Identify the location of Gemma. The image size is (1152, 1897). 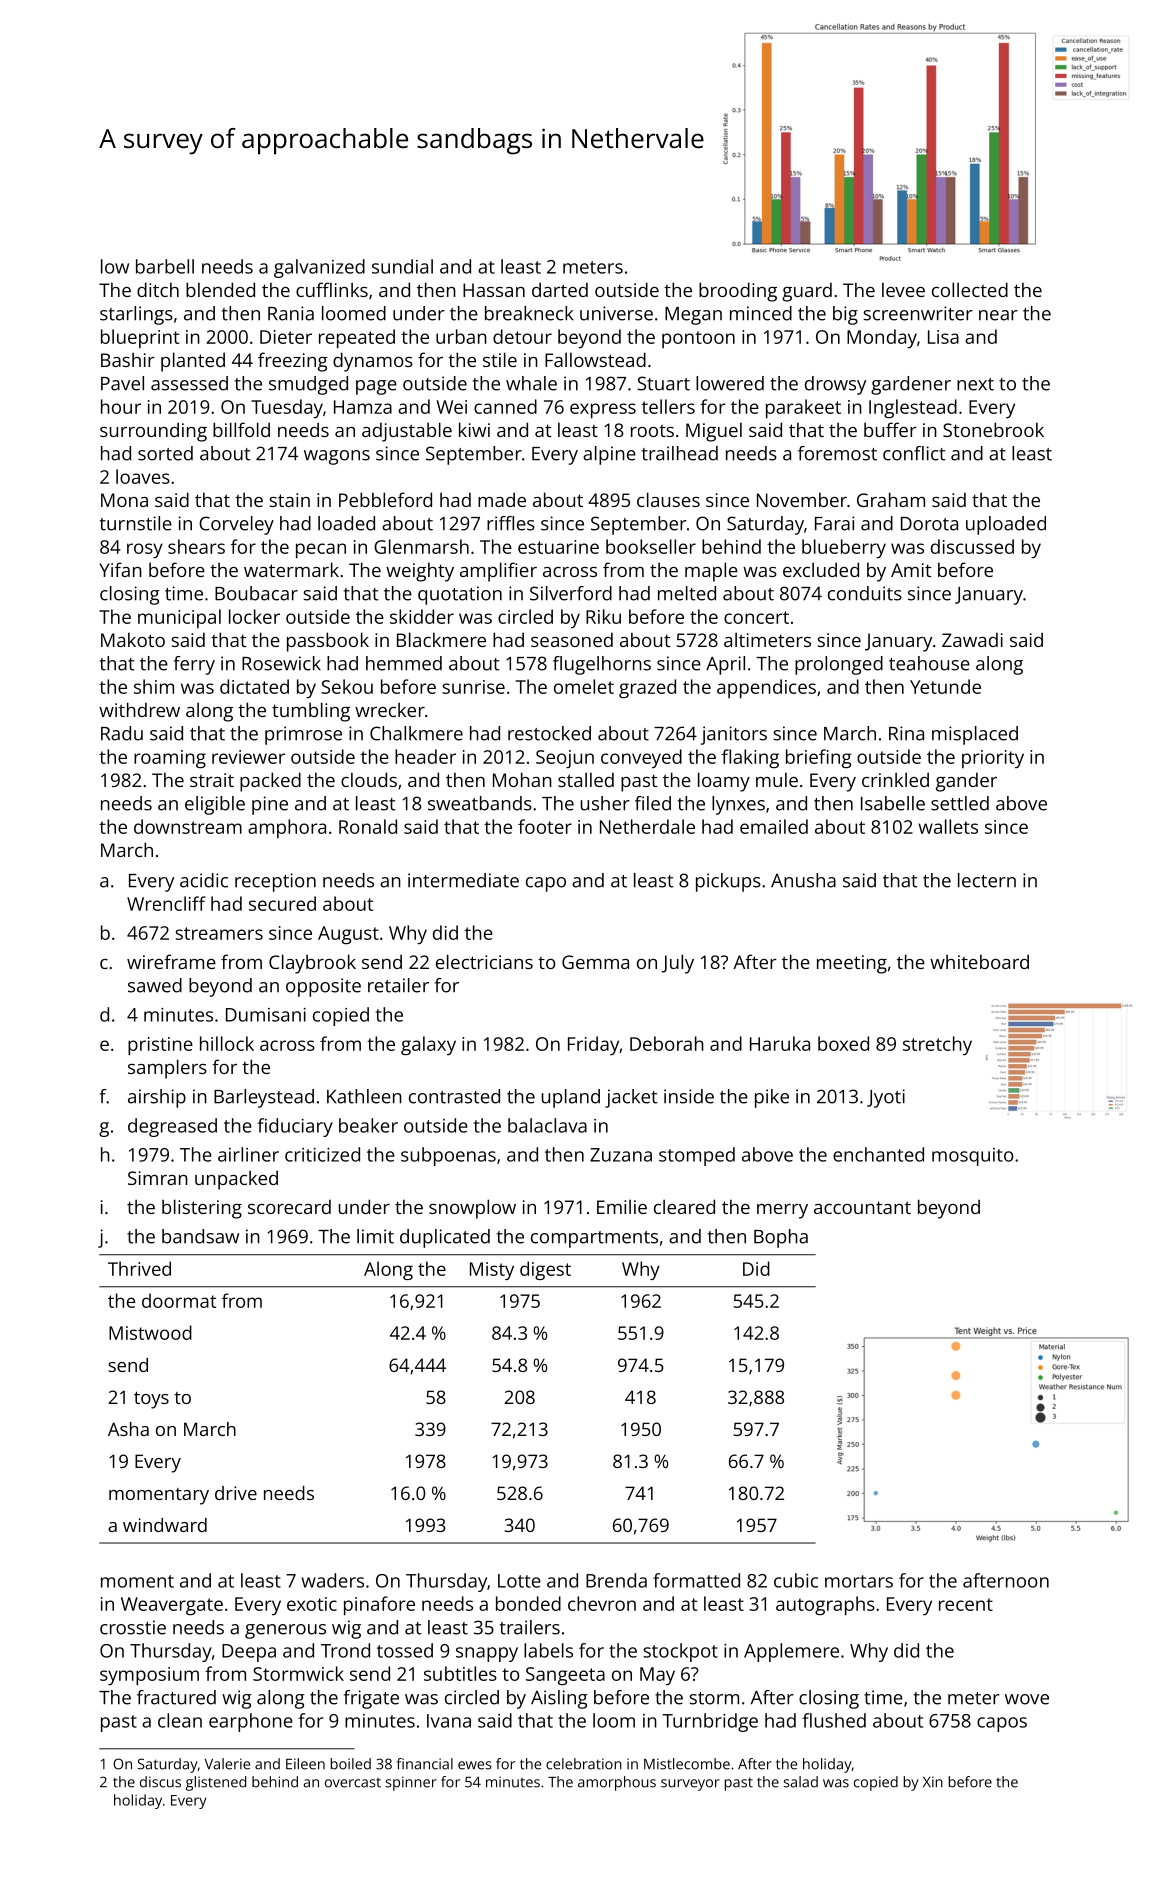
(595, 962).
